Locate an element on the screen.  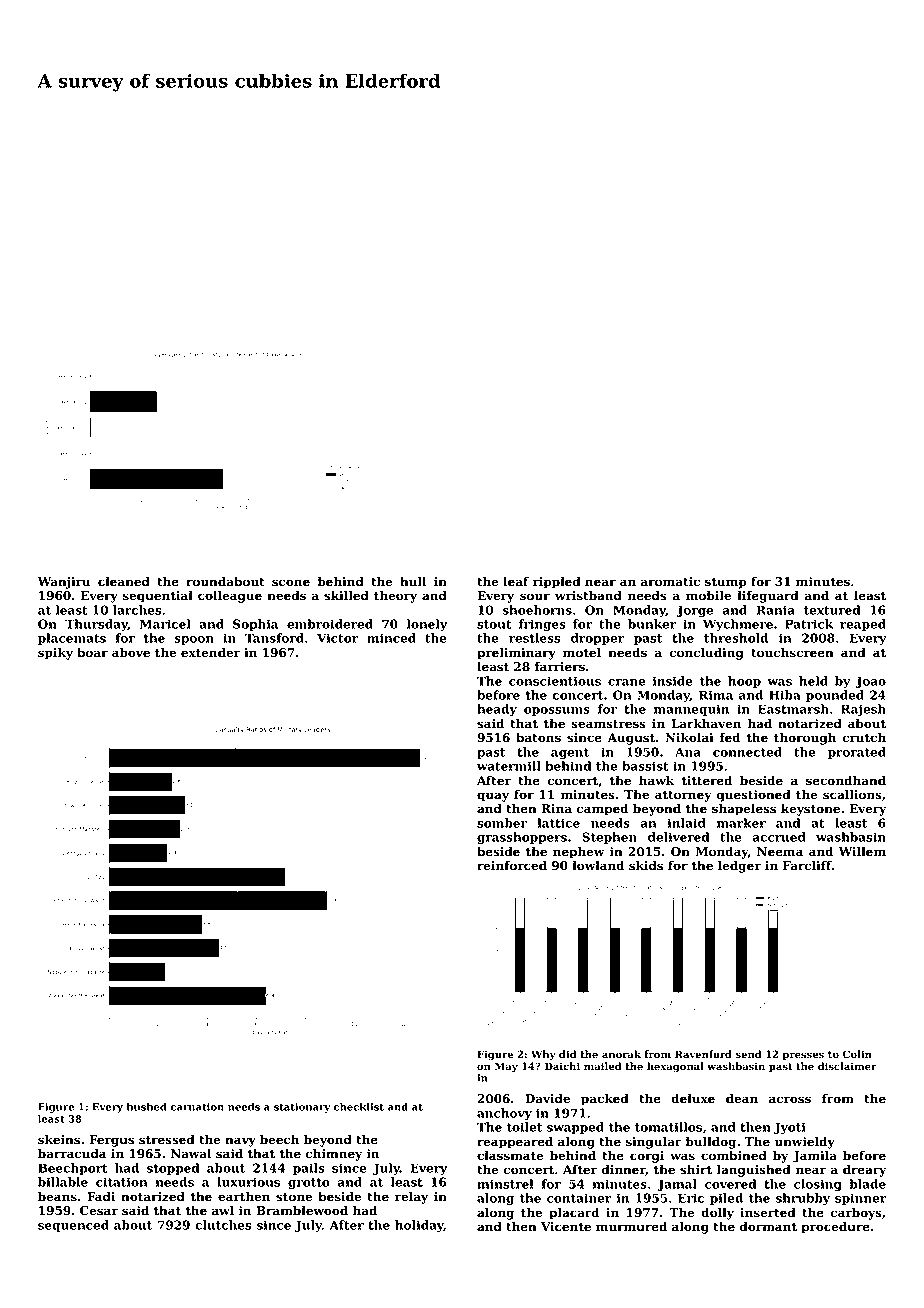
sequenced is located at coordinates (73, 1226).
